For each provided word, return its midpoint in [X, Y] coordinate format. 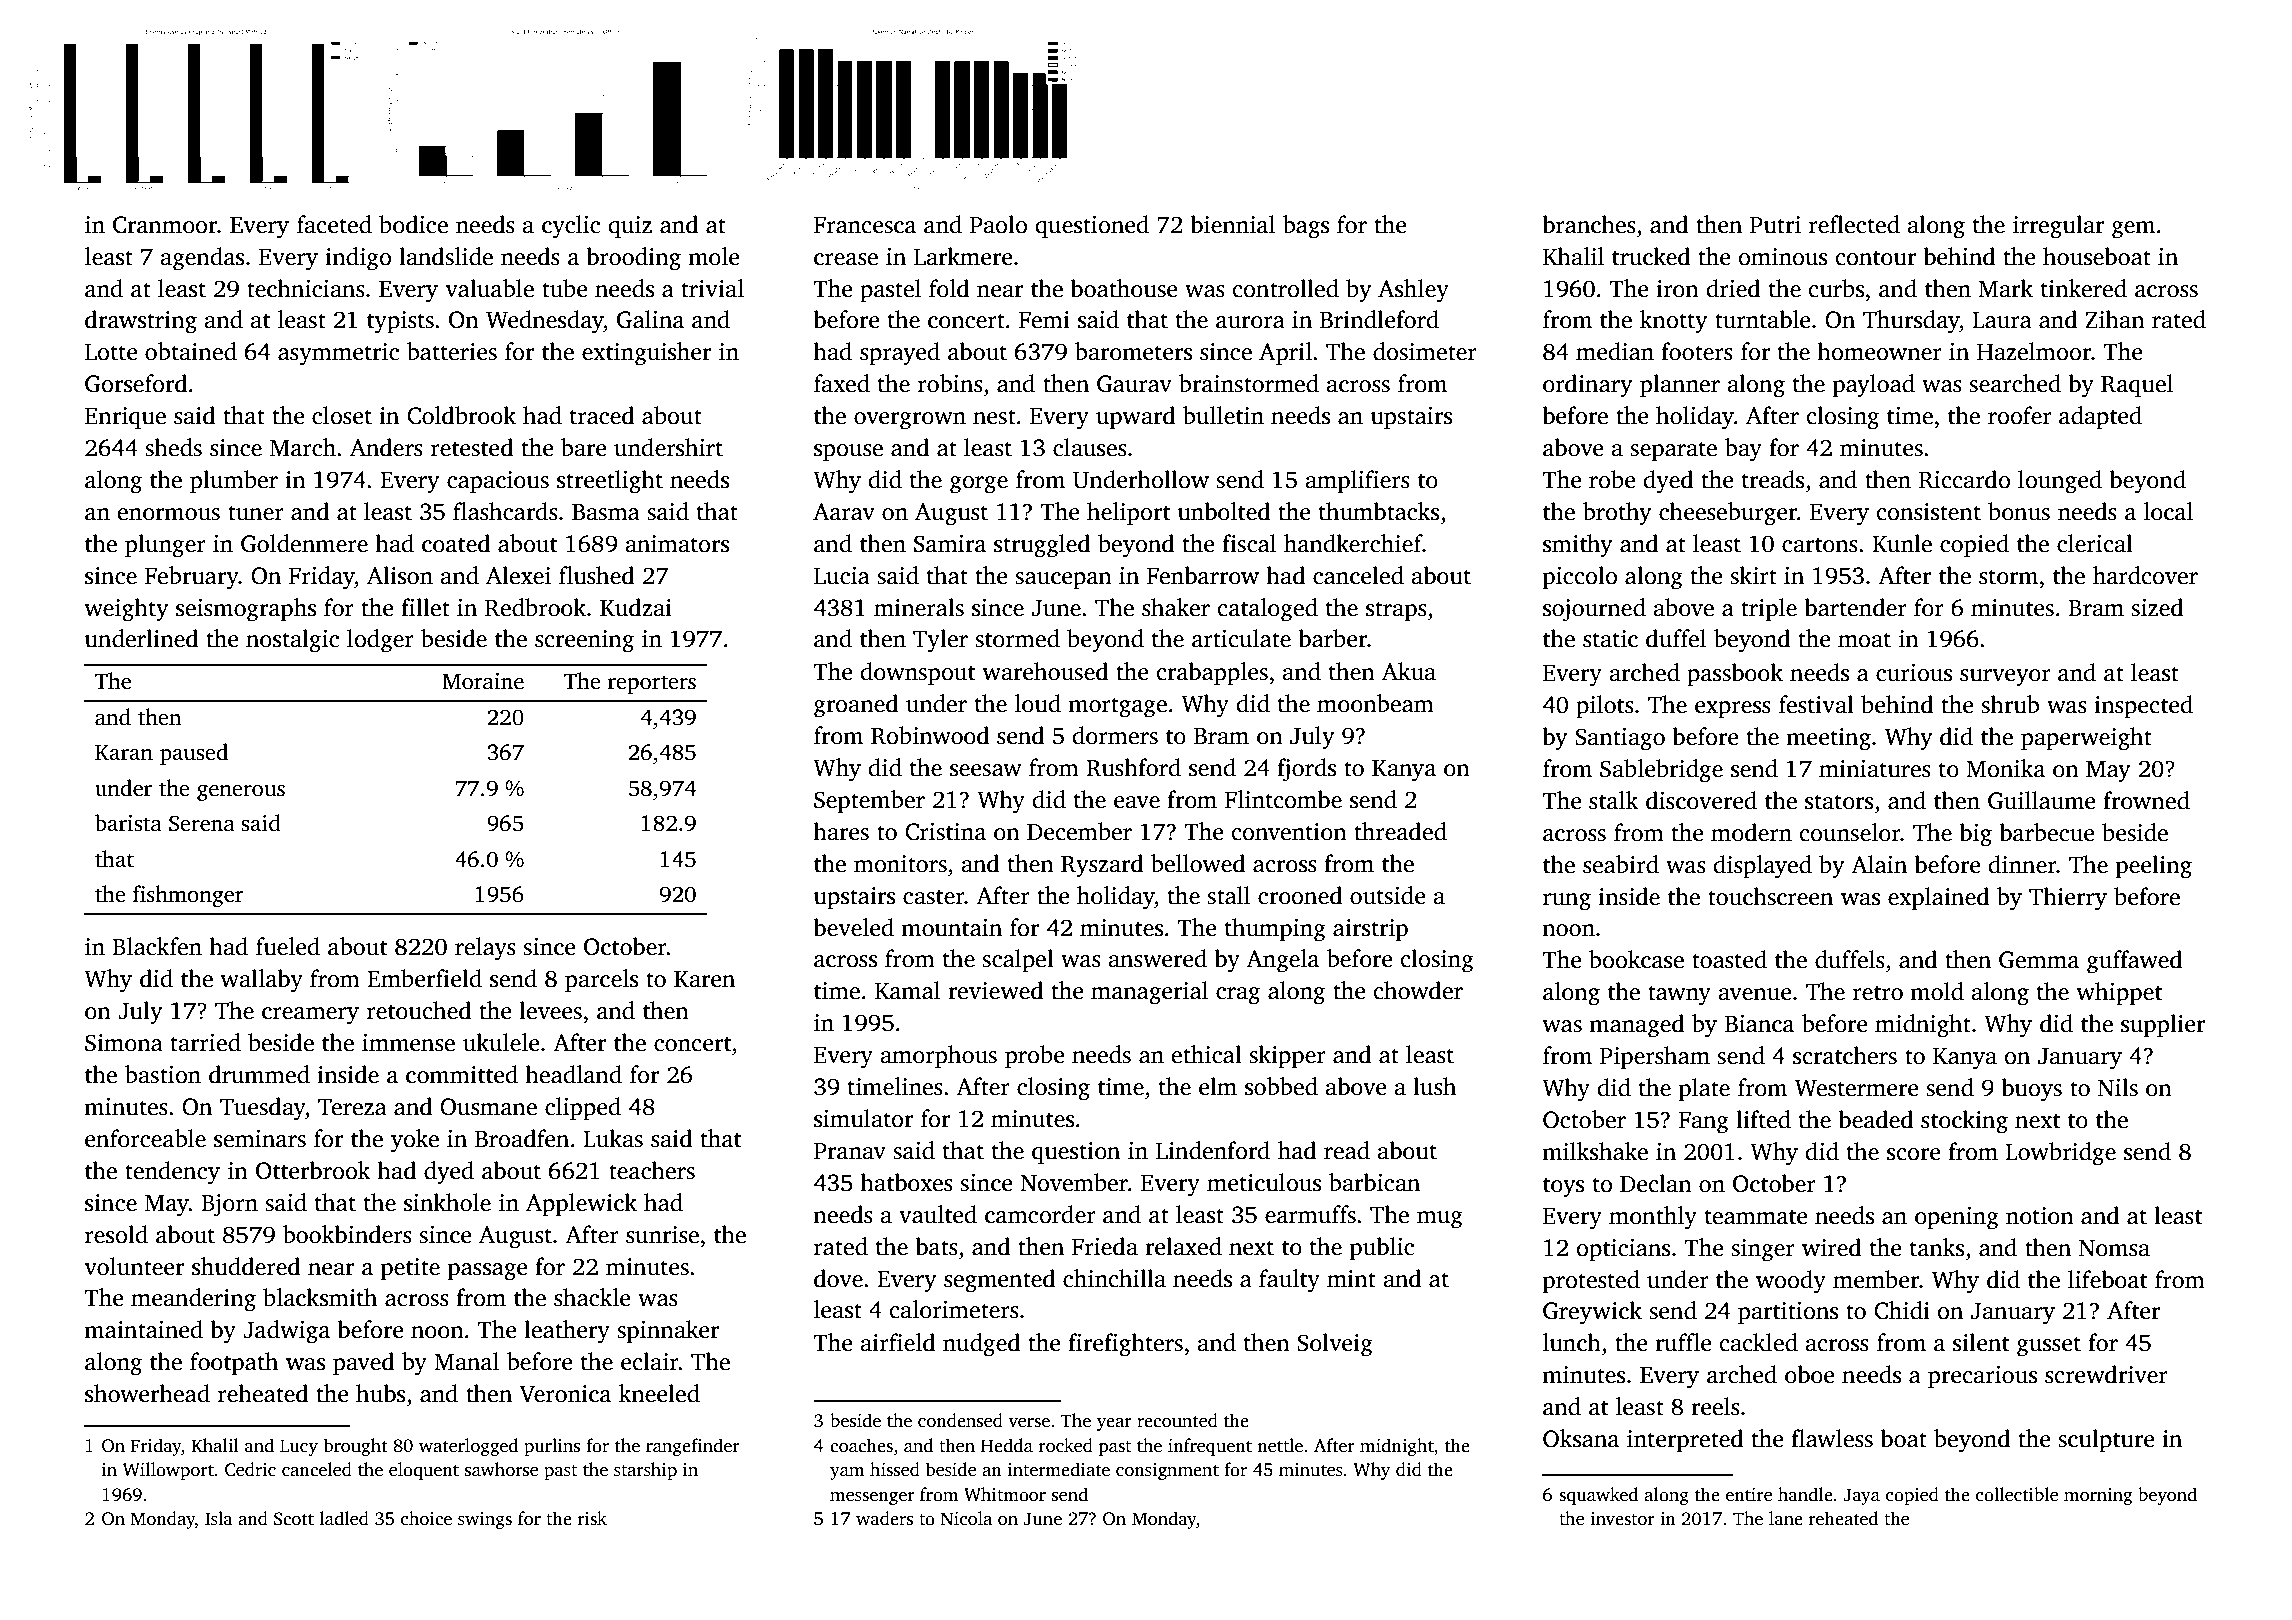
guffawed [2134, 962]
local [2168, 511]
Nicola [966, 1518]
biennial [1232, 224]
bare [584, 447]
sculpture [2106, 1440]
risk [592, 1518]
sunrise [662, 1235]
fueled [288, 946]
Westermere [1857, 1088]
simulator [863, 1118]
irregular [2058, 227]
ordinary [1587, 386]
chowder [1418, 990]
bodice [413, 224]
